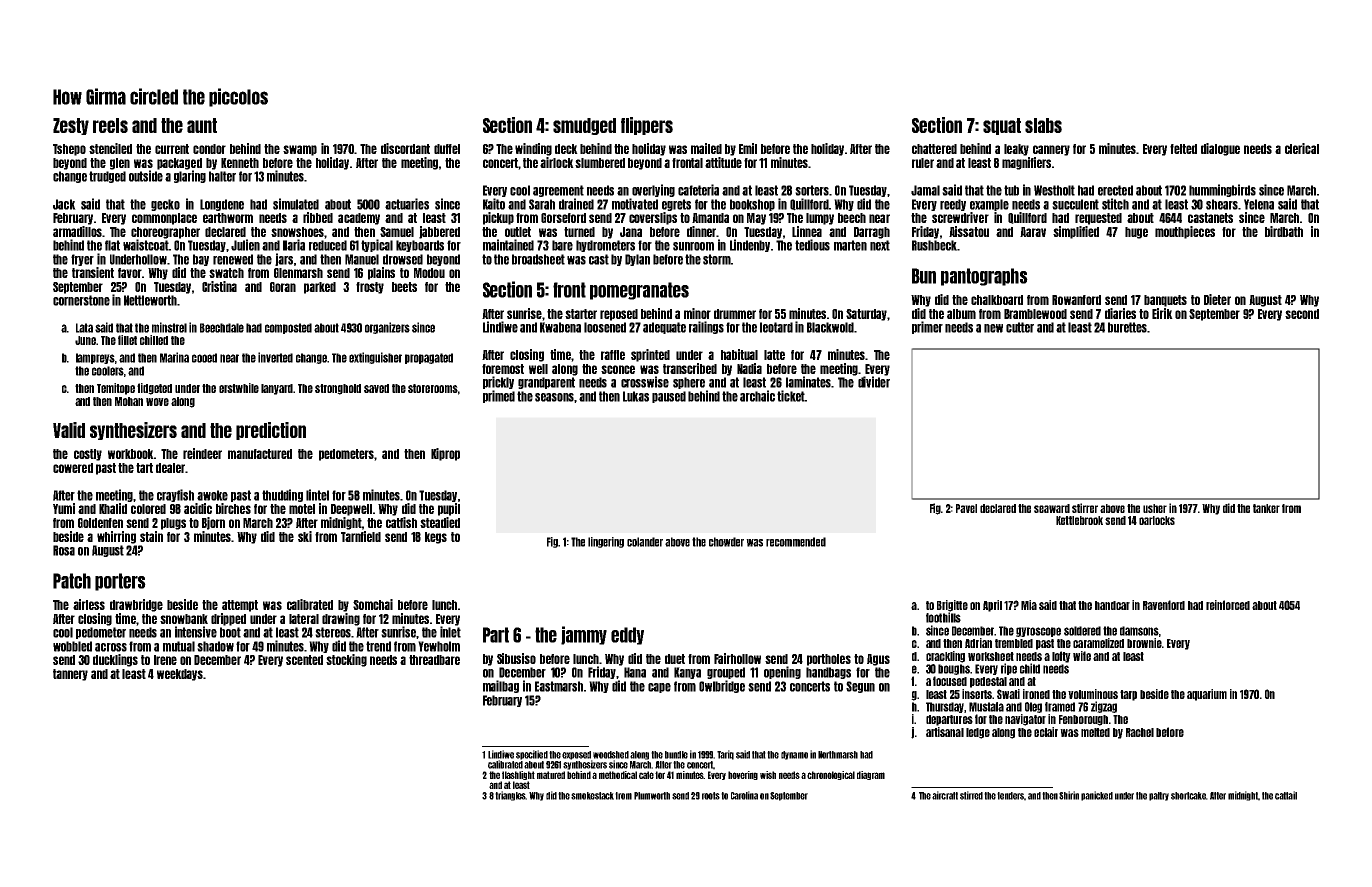 This page has height=887, width=1372. I want to click on Ravenford, so click(1164, 605).
